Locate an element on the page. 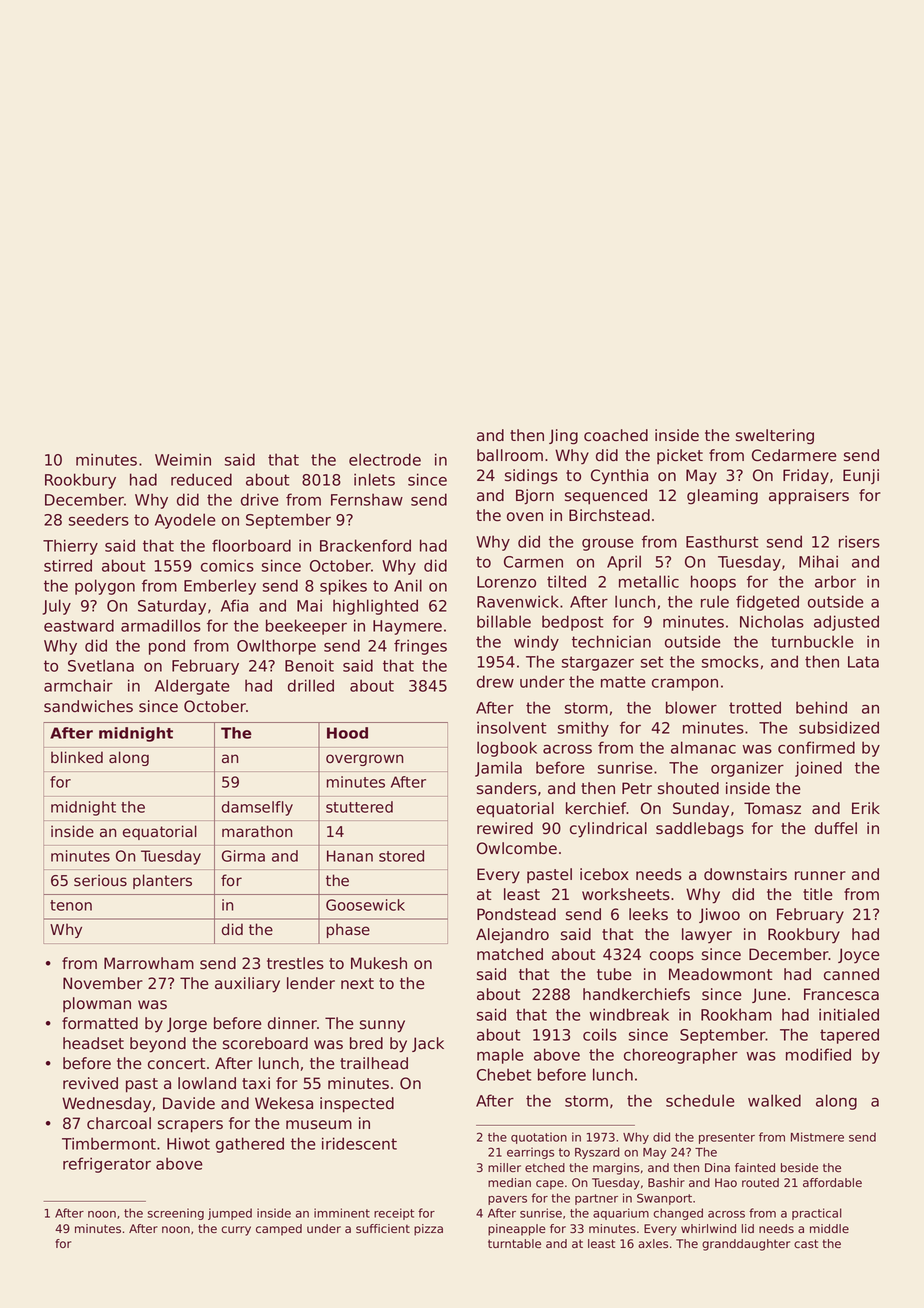  Weimin is located at coordinates (183, 459).
